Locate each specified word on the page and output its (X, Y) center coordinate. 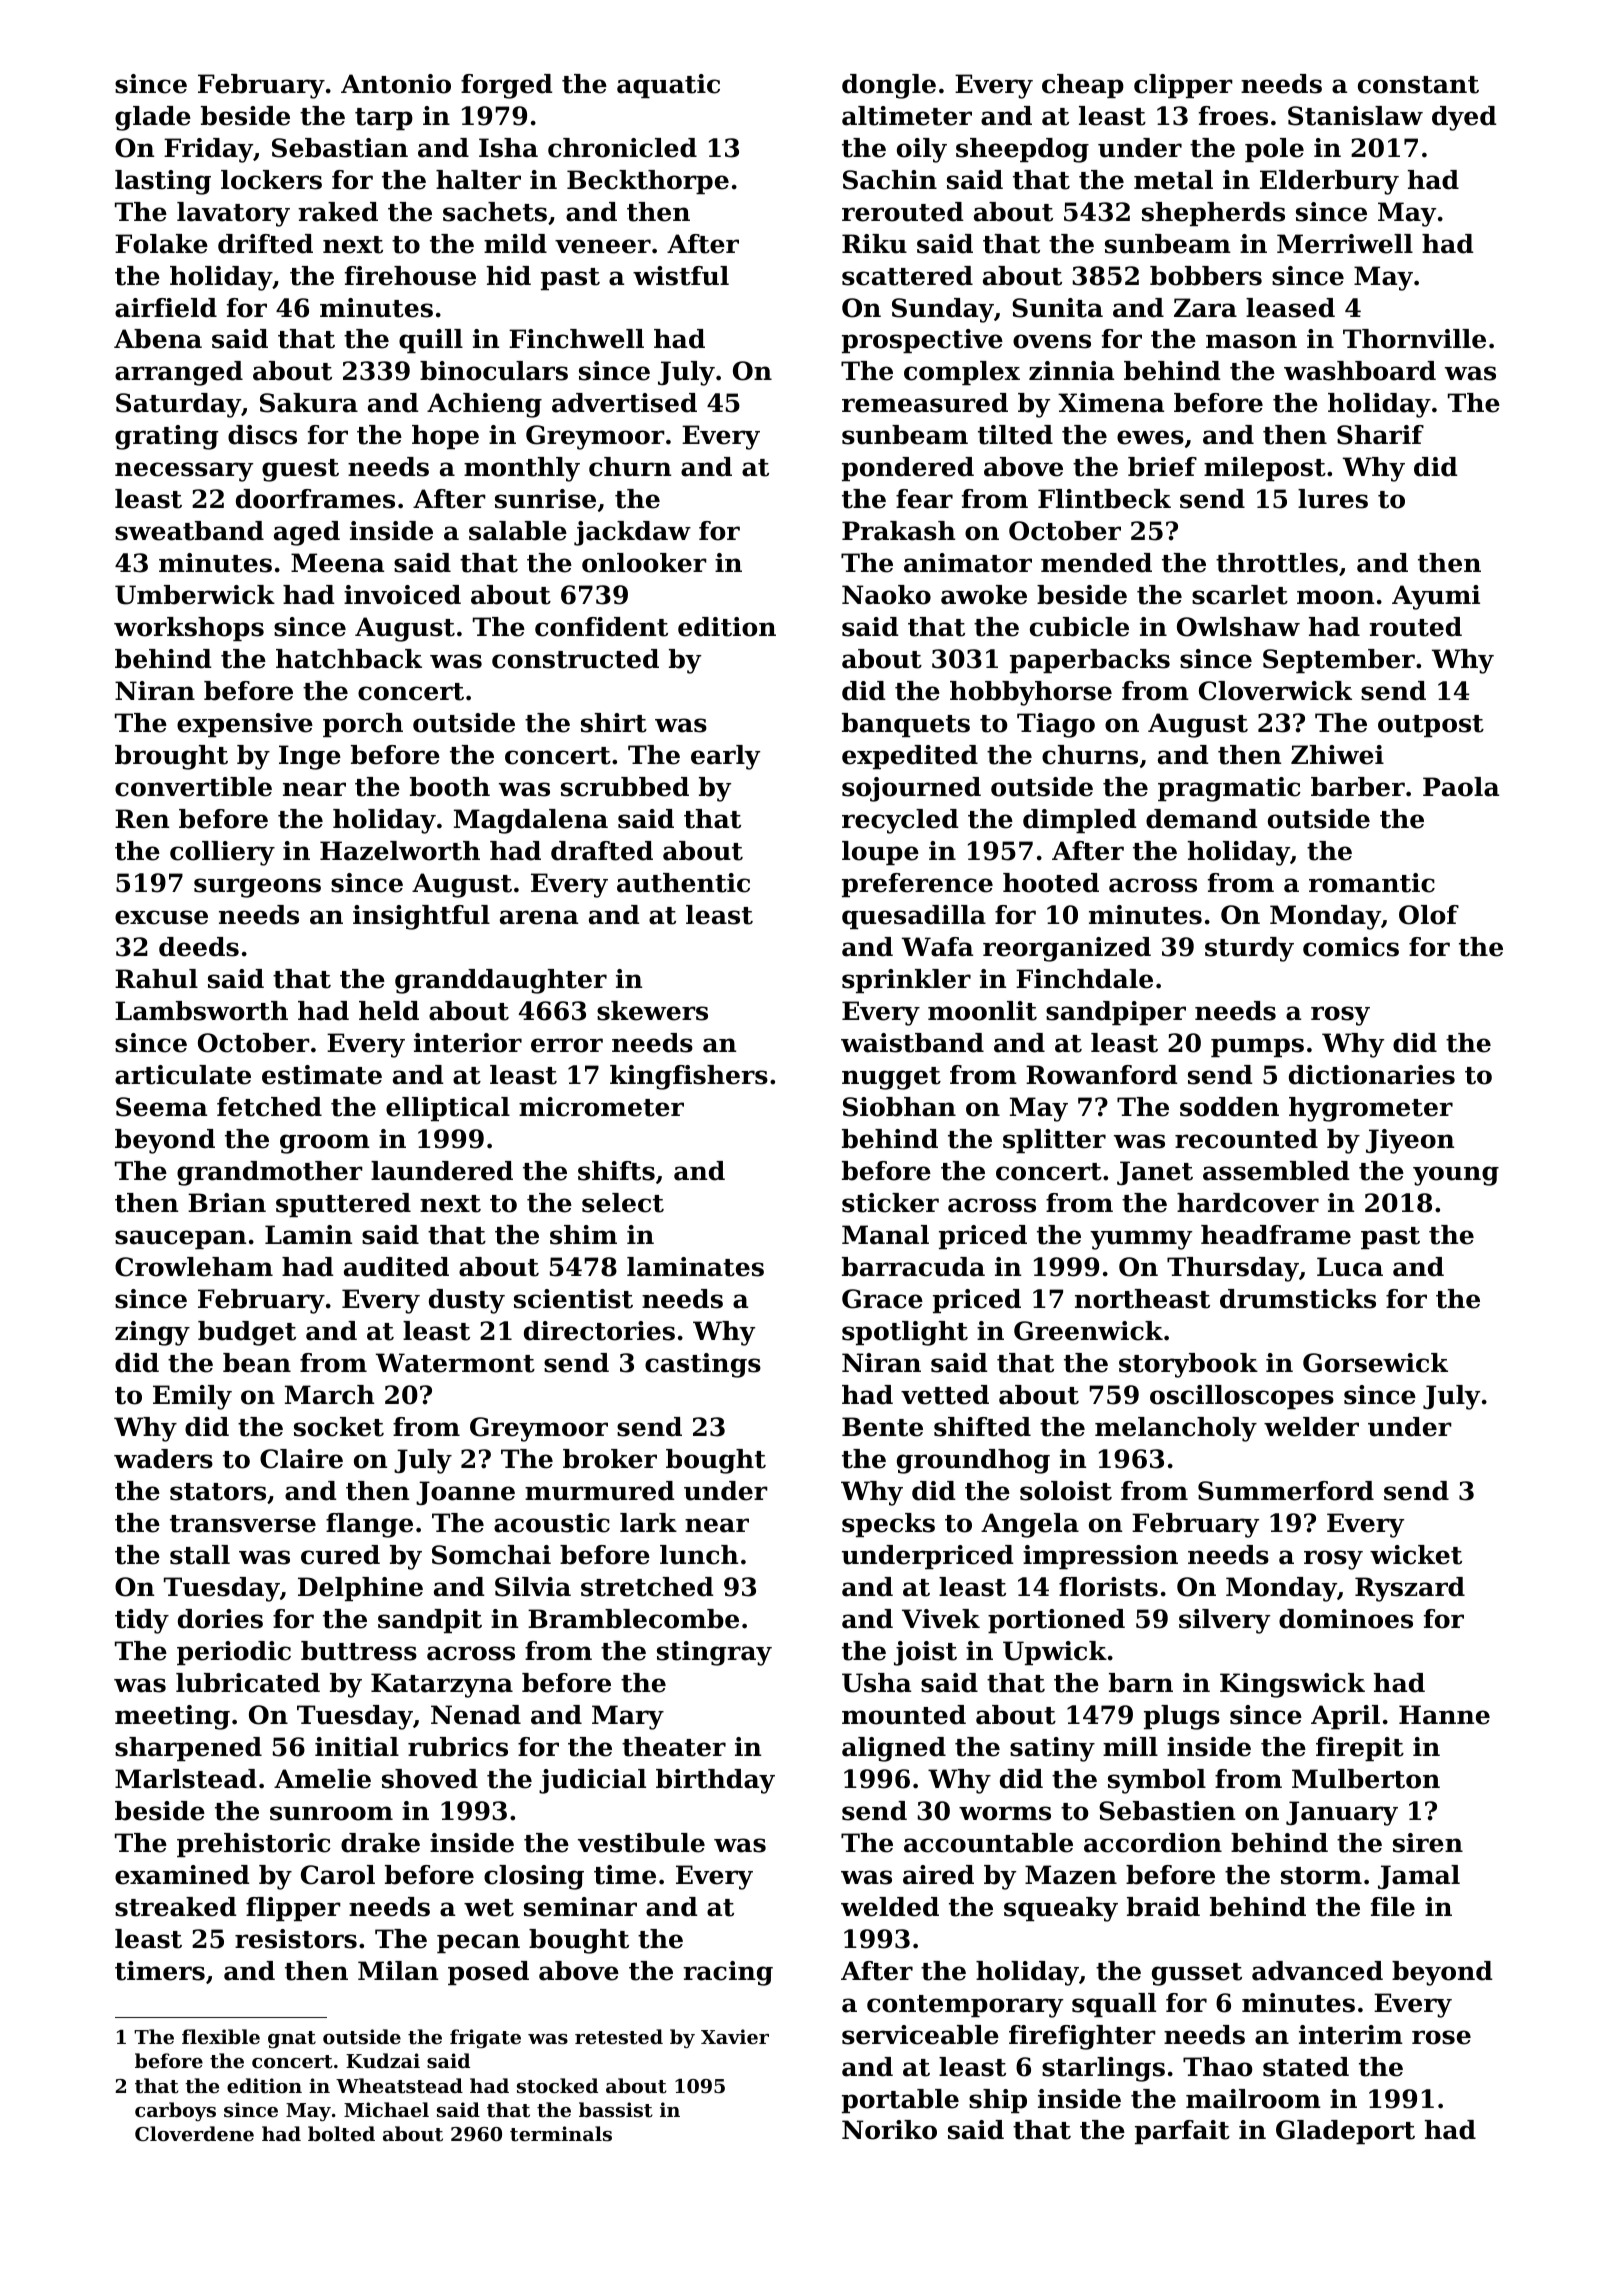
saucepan (180, 1239)
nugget (891, 1078)
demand (1202, 819)
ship (998, 2101)
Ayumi (1436, 597)
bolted (341, 2134)
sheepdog (1022, 150)
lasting (163, 182)
